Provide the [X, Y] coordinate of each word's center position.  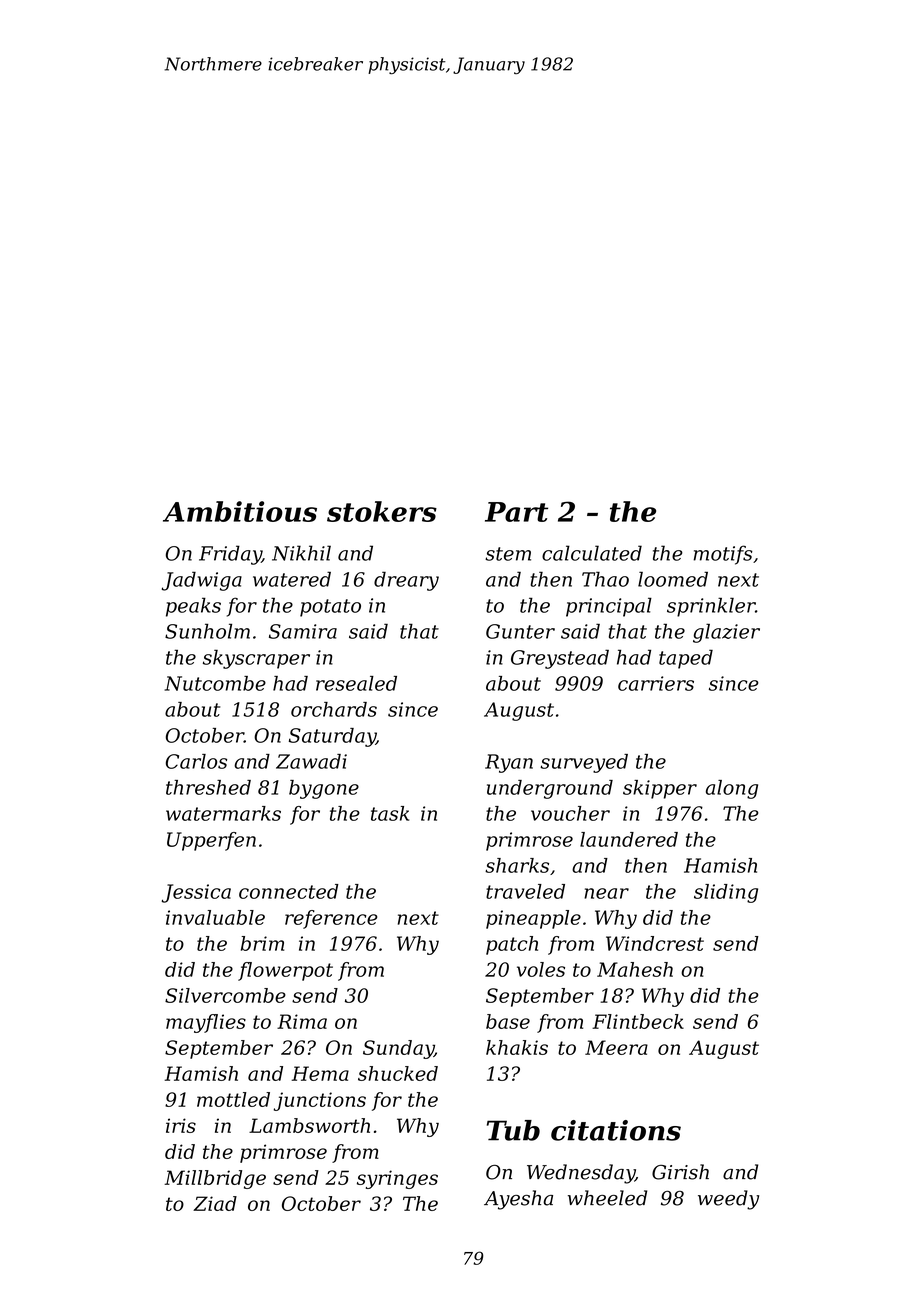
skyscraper [256, 659]
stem [508, 554]
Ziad [215, 1203]
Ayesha [518, 1200]
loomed [673, 579]
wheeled [607, 1198]
